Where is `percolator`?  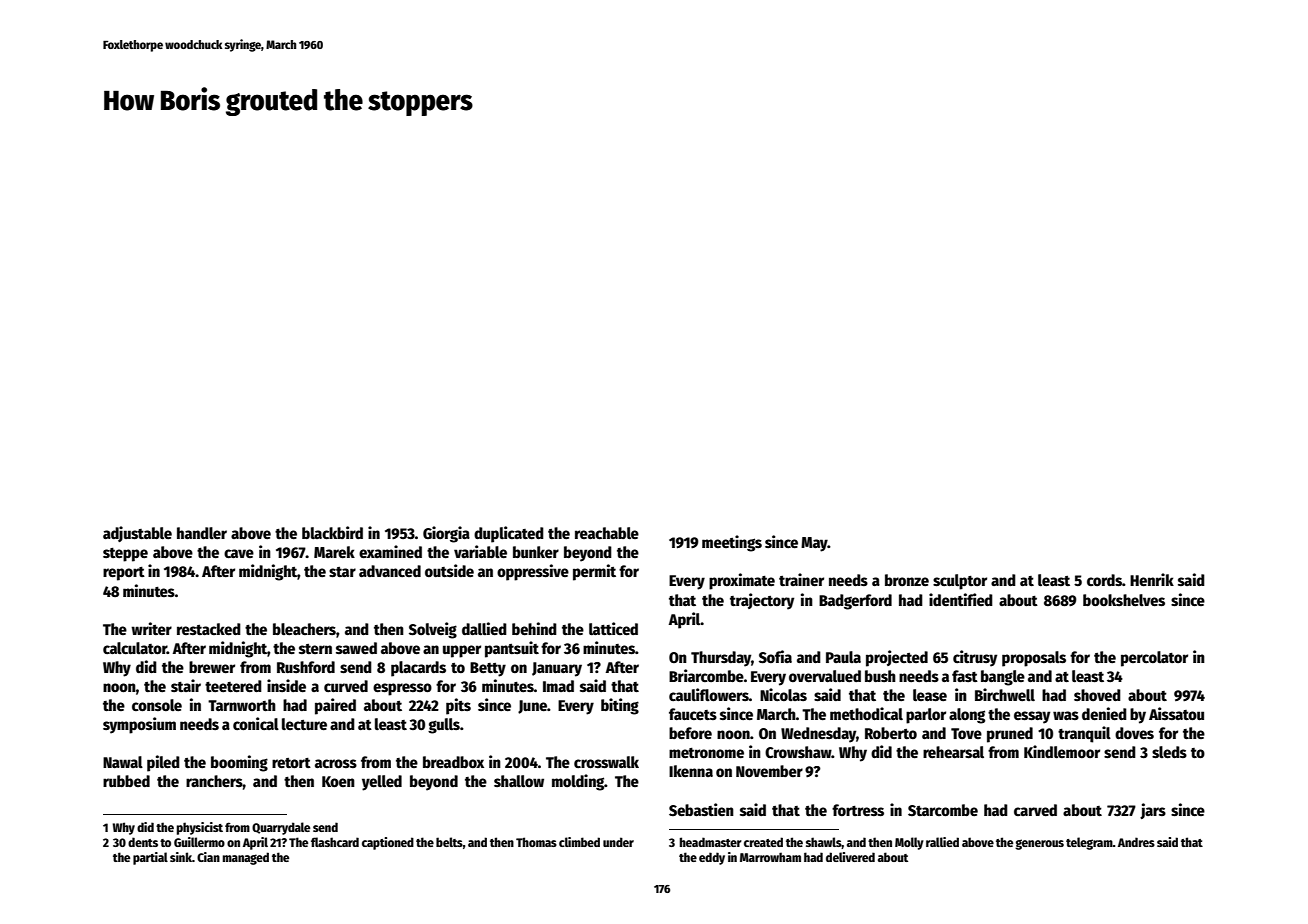 percolator is located at coordinates (1154, 659).
